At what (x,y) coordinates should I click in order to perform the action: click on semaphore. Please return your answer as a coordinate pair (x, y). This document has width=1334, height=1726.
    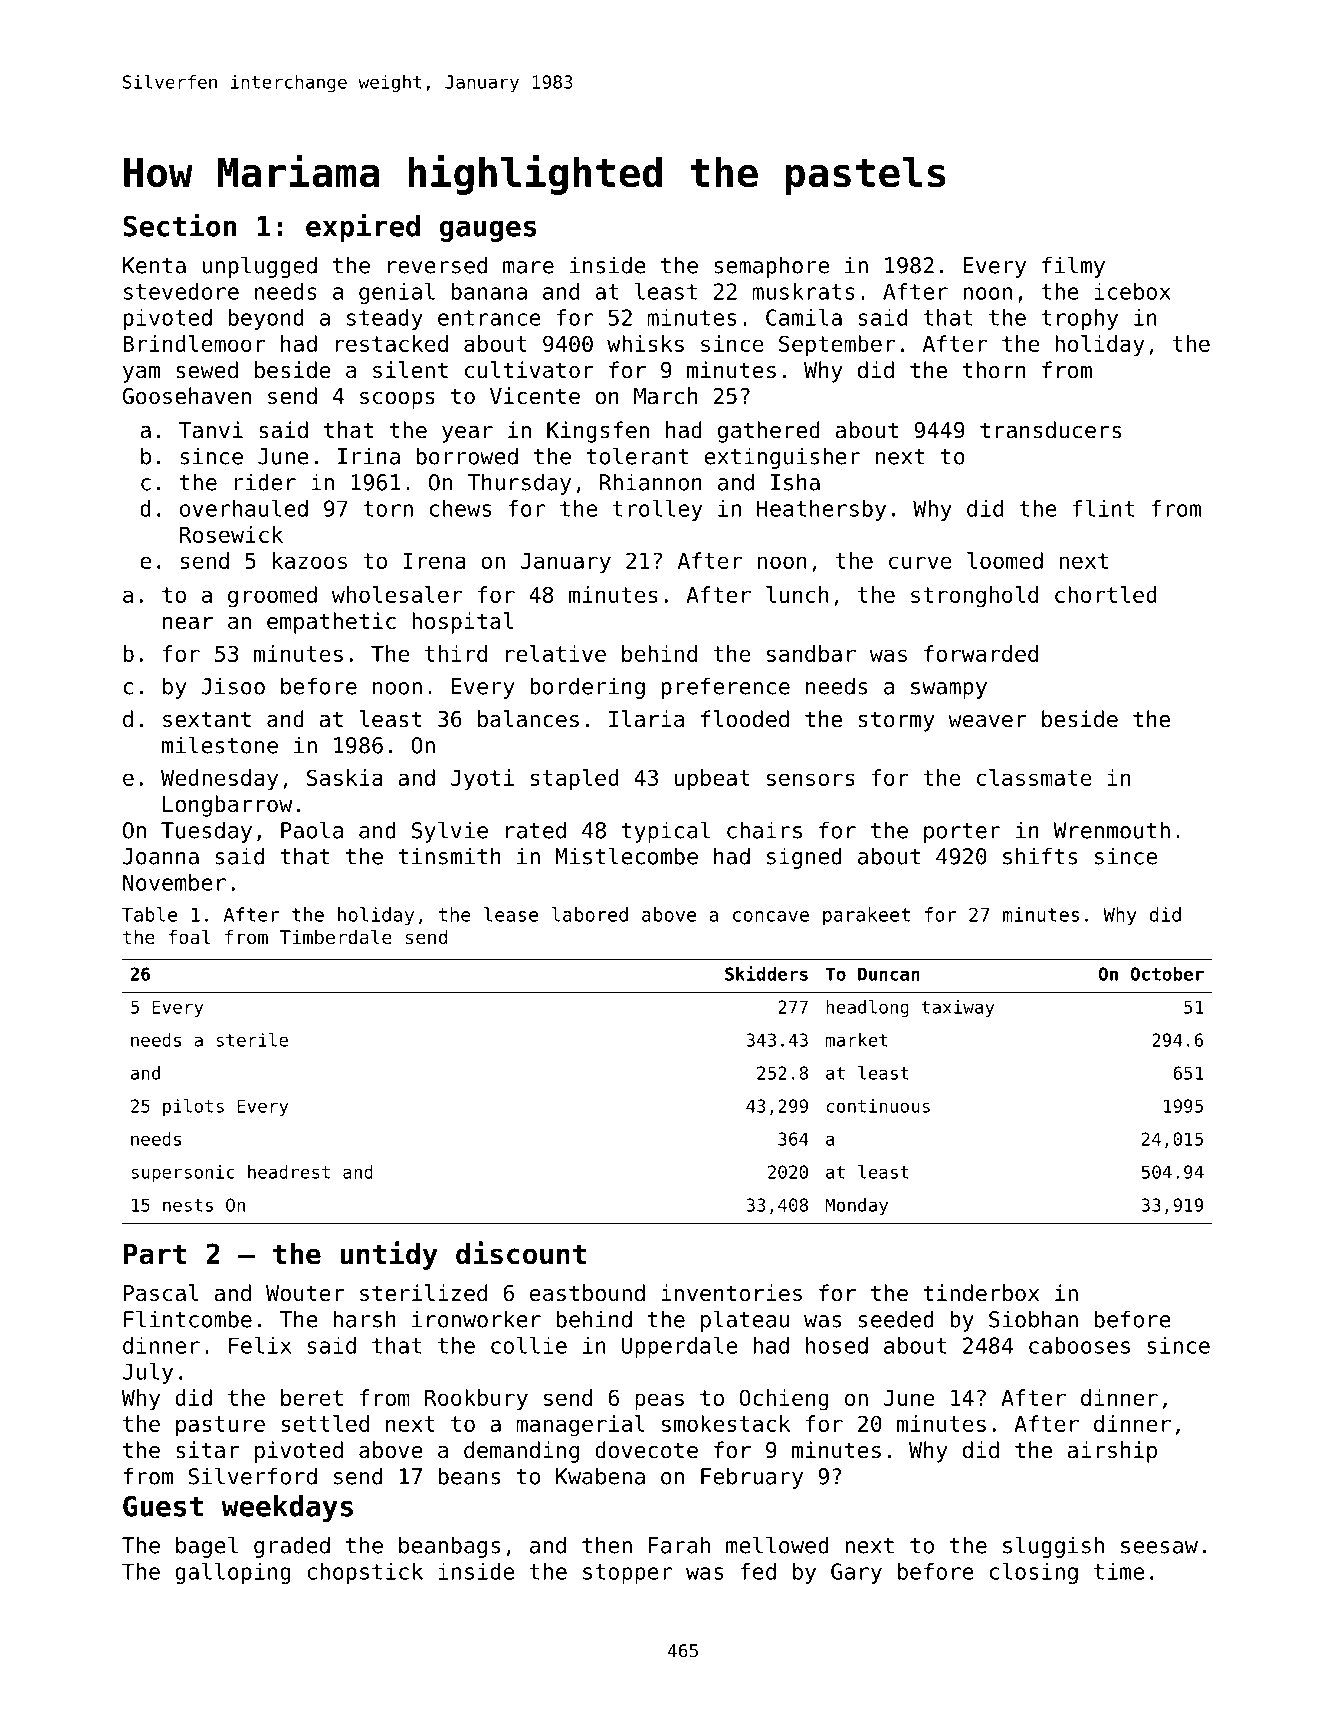
    Looking at the image, I should click on (771, 267).
